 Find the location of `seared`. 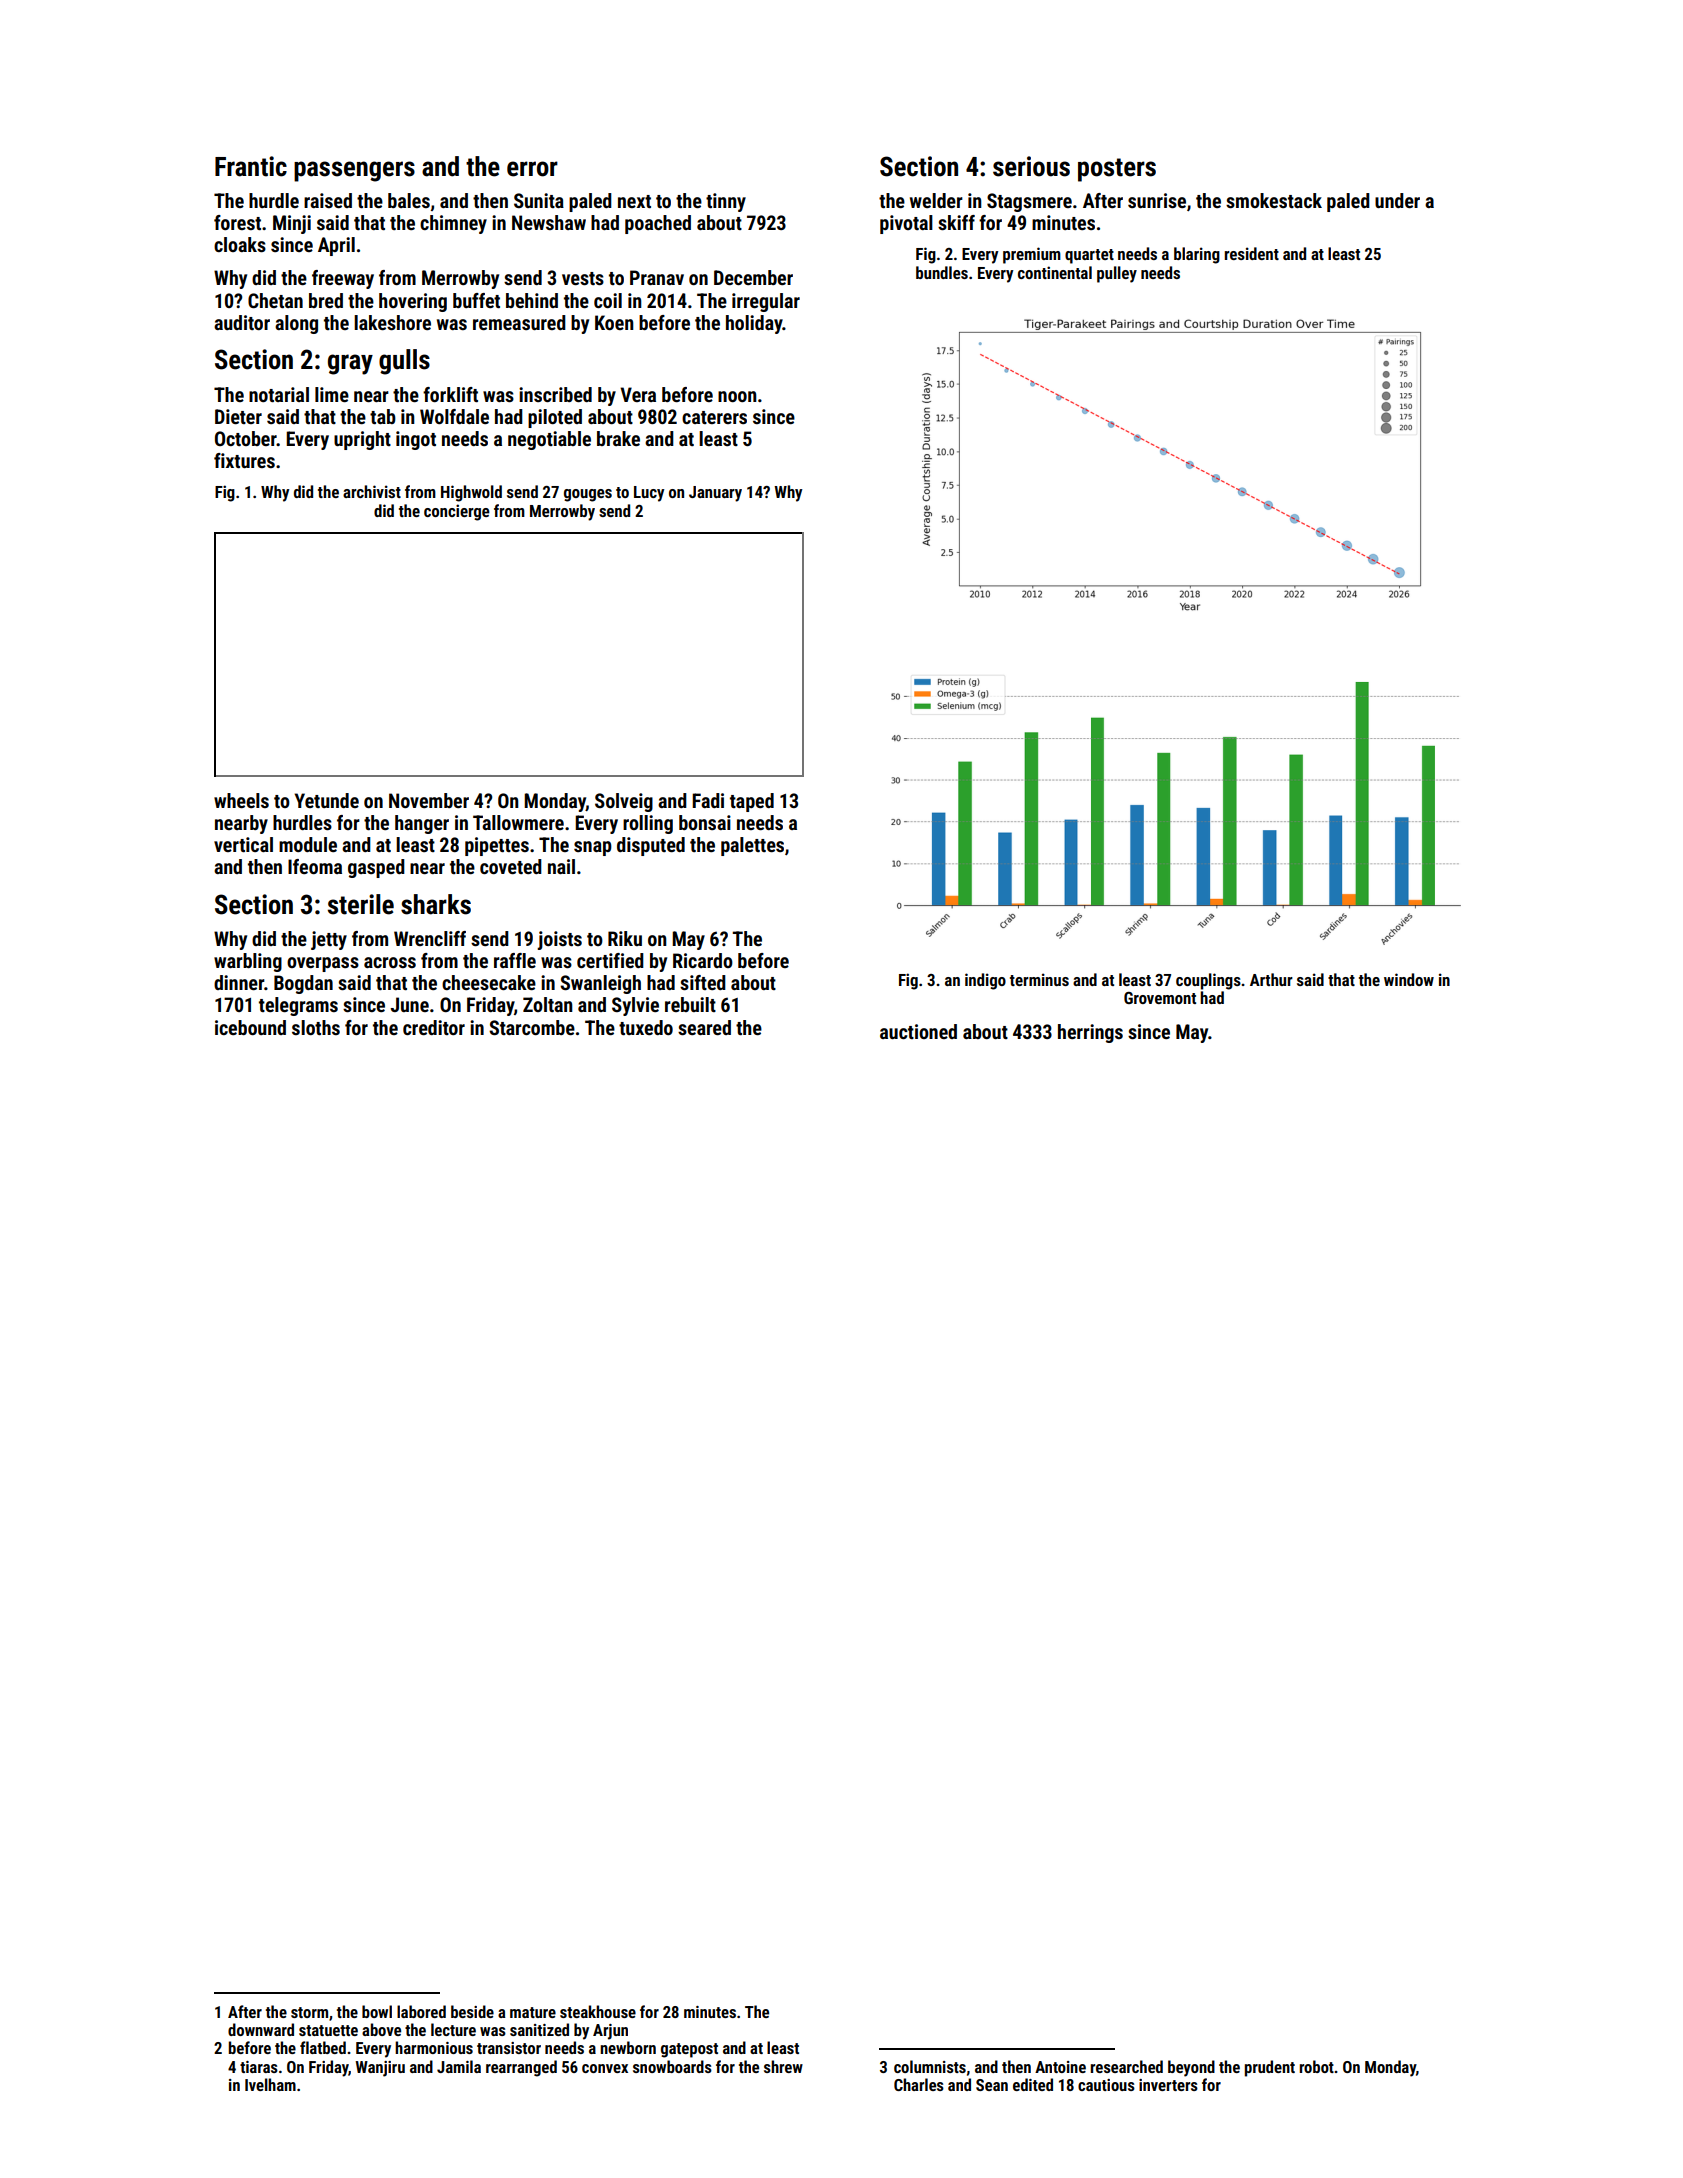

seared is located at coordinates (704, 1027).
